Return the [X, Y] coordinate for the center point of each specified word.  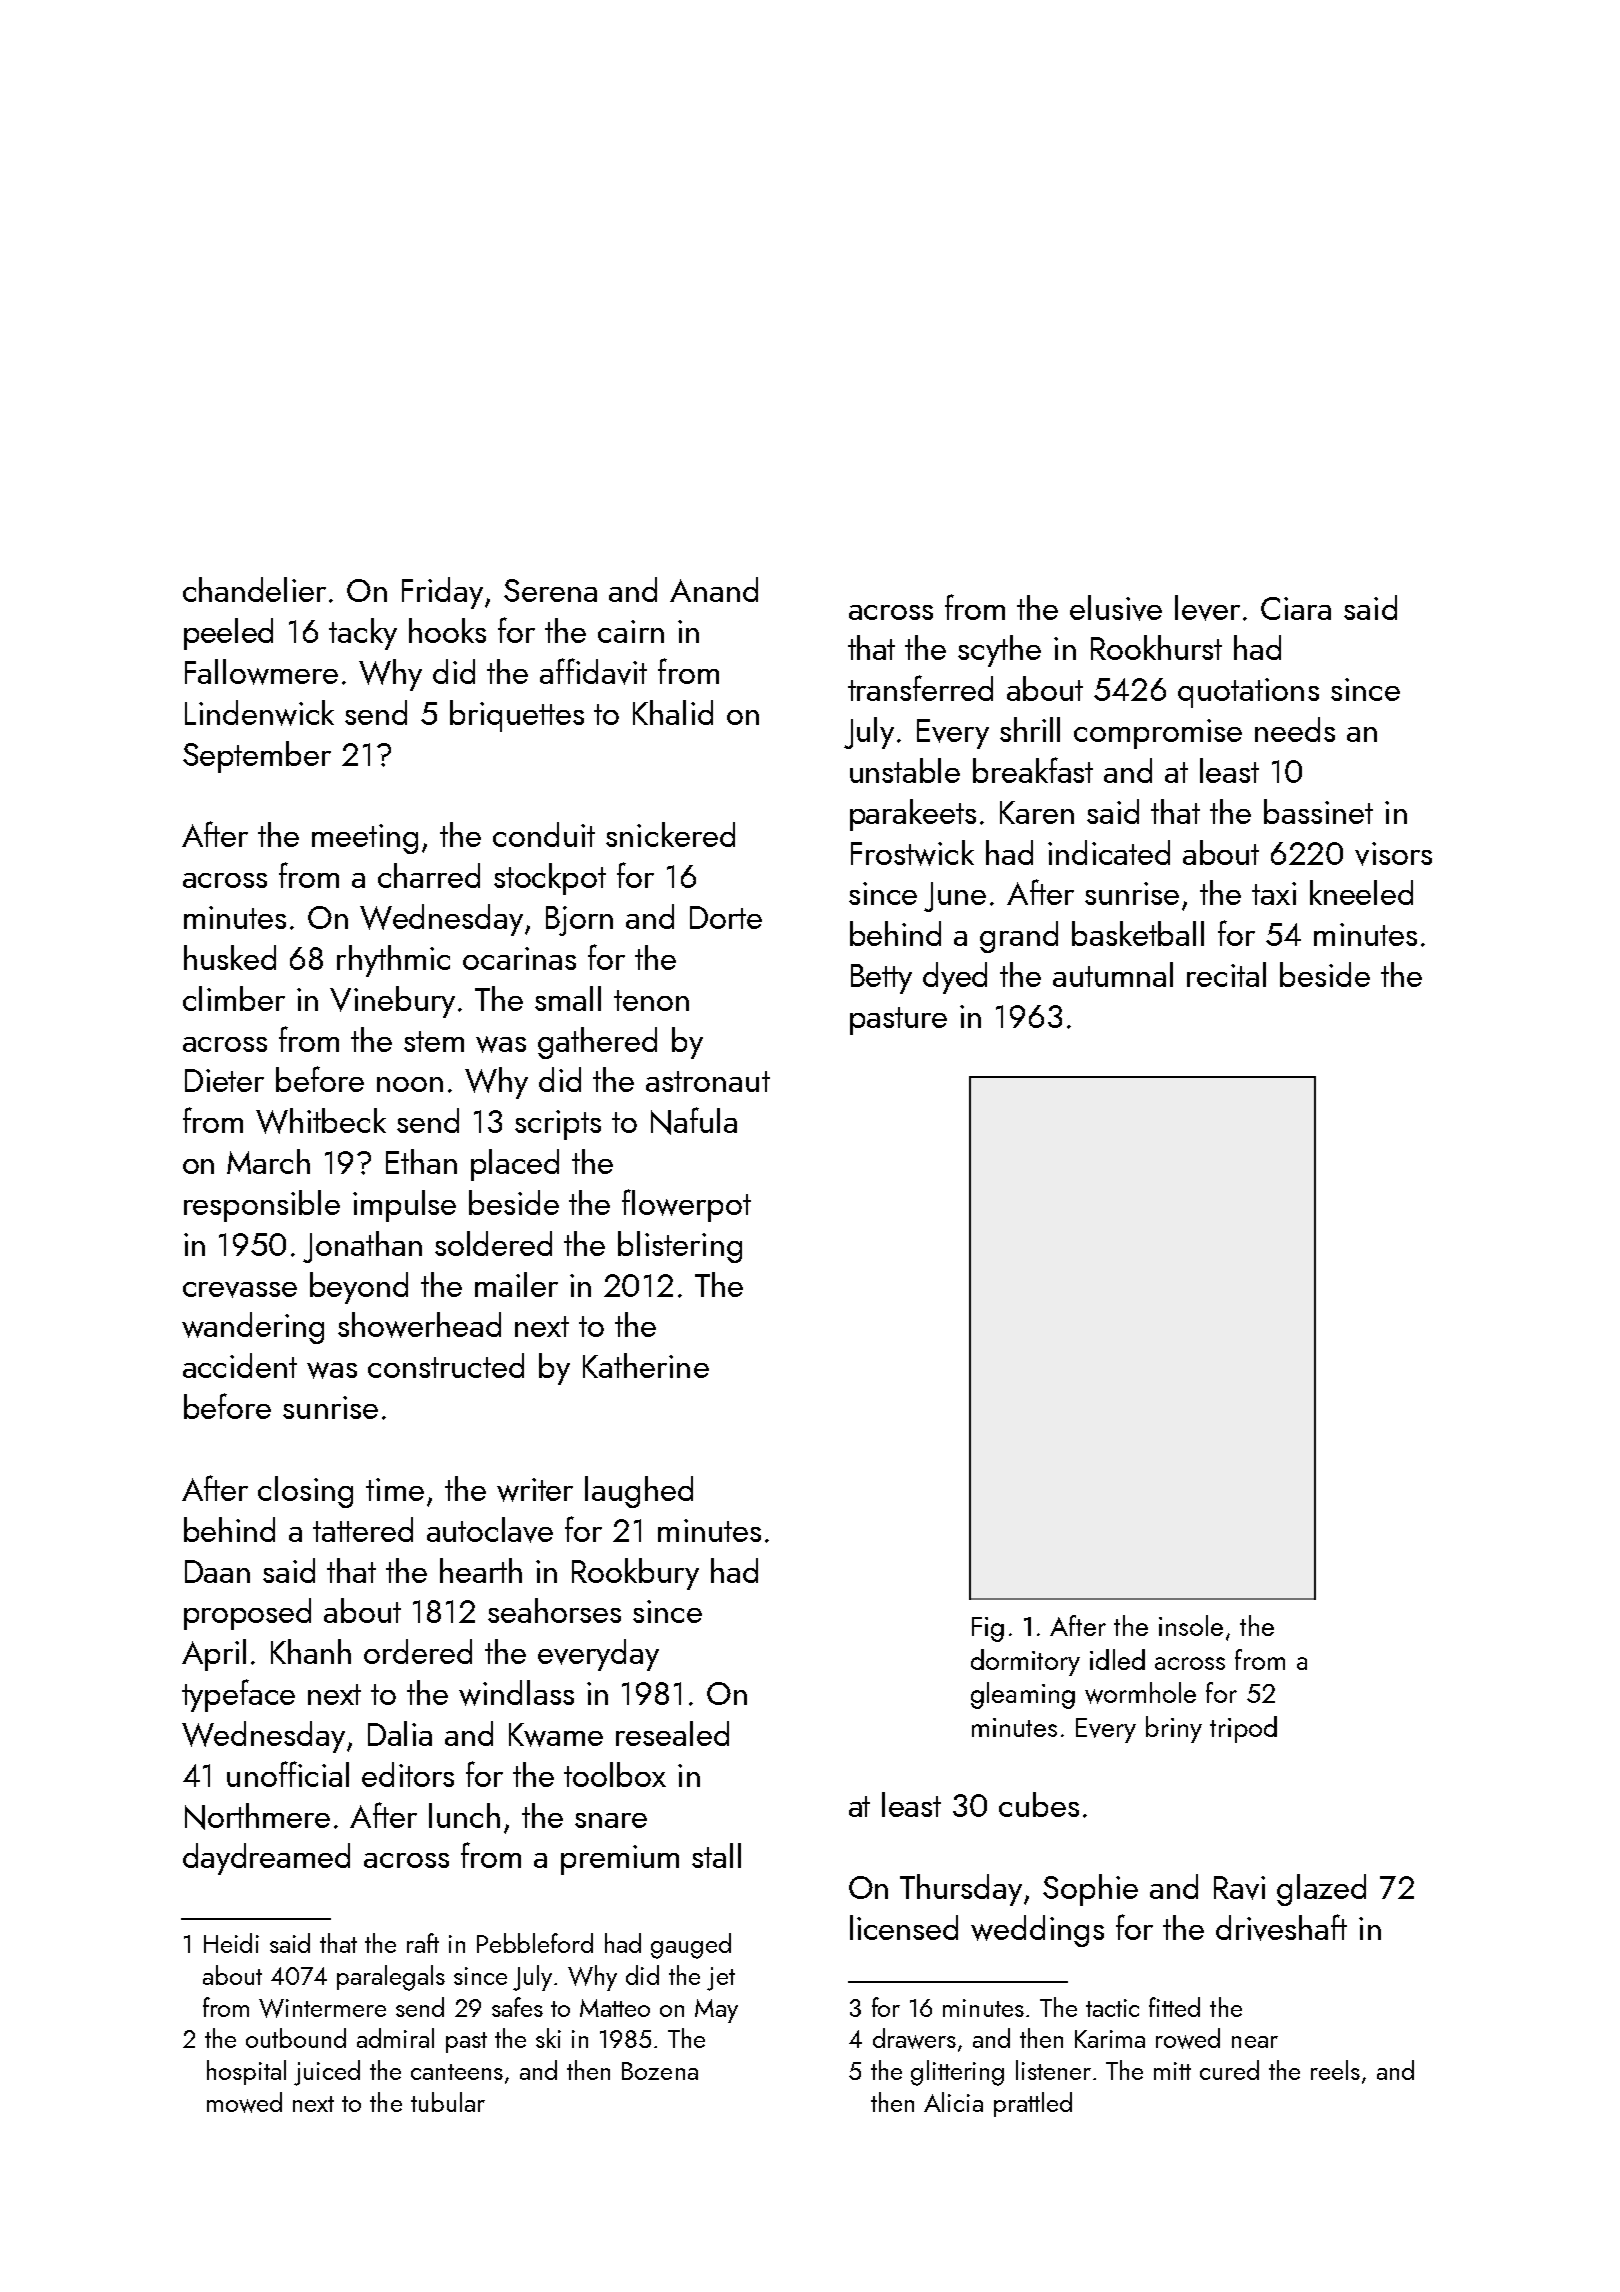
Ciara [1296, 608]
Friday [442, 593]
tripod [1243, 1729]
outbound [296, 2038]
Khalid [673, 712]
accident [240, 1365]
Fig [988, 1629]
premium [620, 1860]
